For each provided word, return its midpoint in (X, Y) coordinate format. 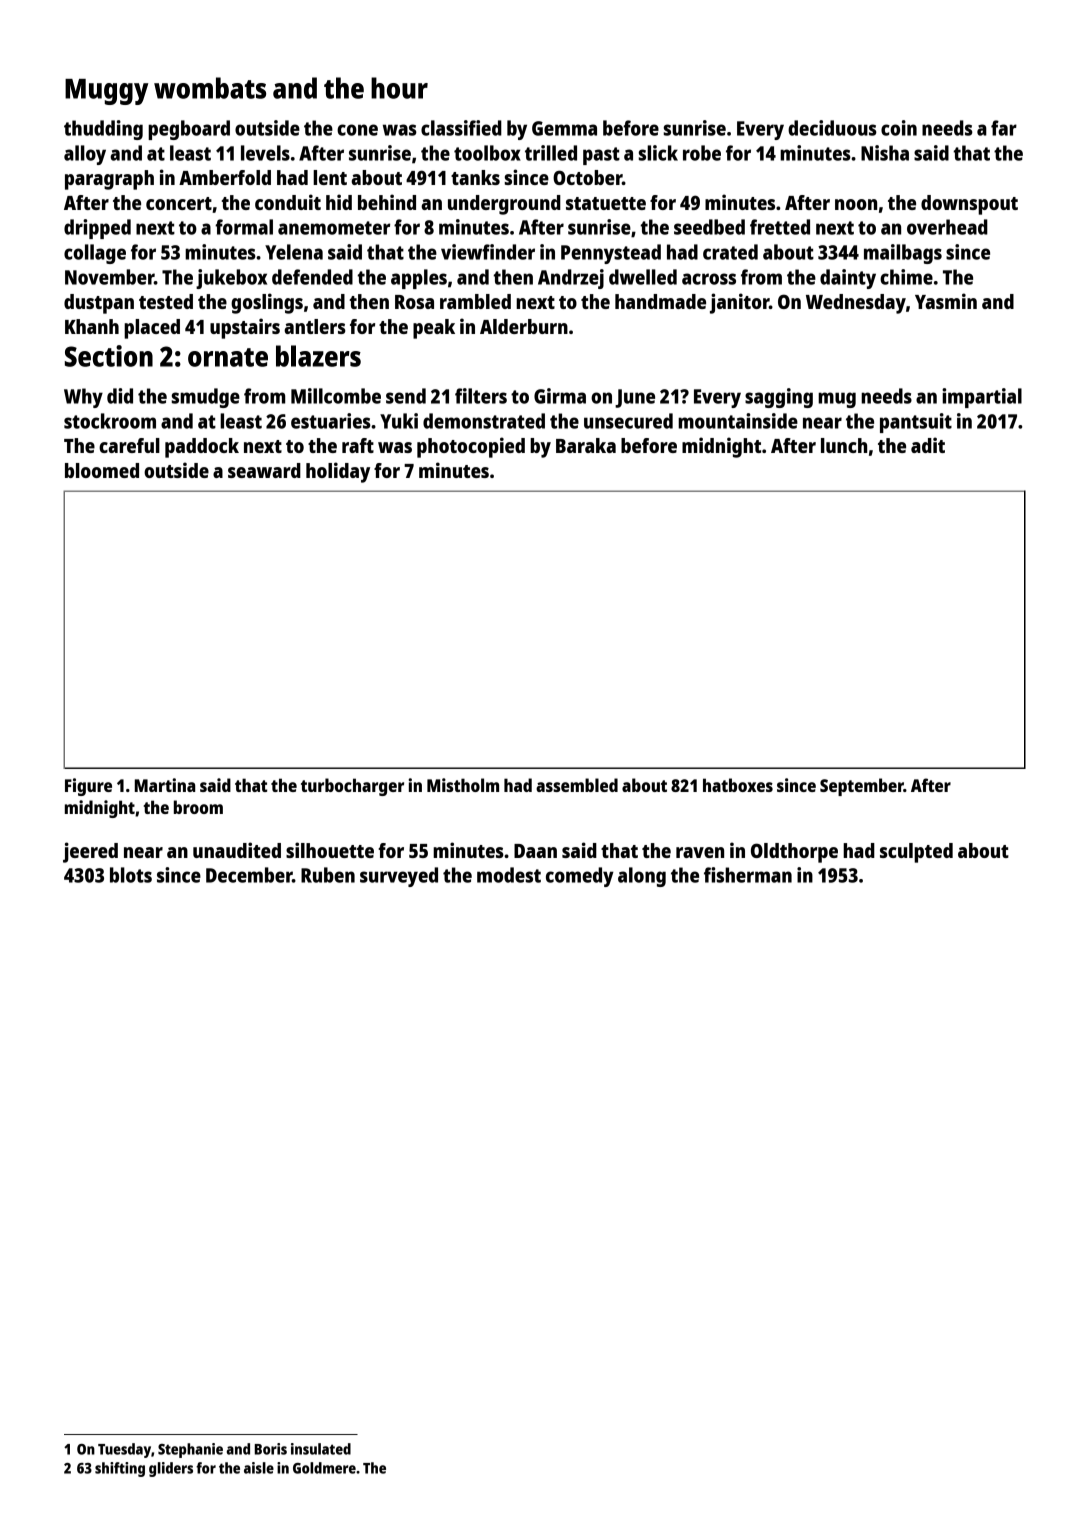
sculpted (916, 853)
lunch (844, 445)
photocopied (471, 447)
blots (131, 875)
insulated (321, 1449)
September (862, 787)
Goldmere (324, 1468)
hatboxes (738, 785)
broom (198, 807)
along (642, 877)
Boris (271, 1449)
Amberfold (225, 177)
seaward (264, 470)
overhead (947, 227)
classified (461, 128)
